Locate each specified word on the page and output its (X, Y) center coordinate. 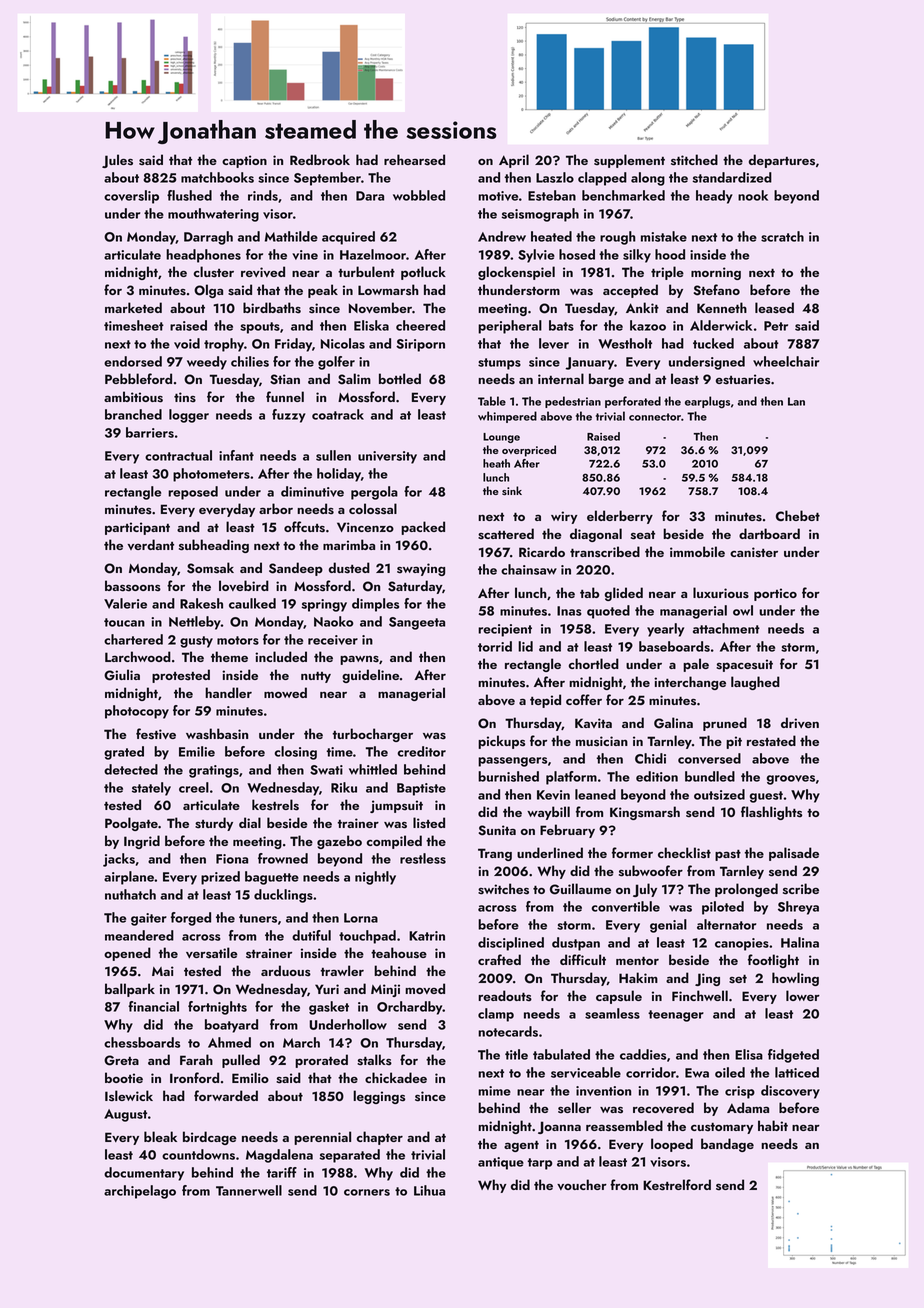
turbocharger (373, 735)
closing (295, 753)
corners (367, 1192)
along (648, 179)
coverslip (131, 197)
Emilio (250, 1077)
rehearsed (414, 160)
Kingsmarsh (645, 813)
